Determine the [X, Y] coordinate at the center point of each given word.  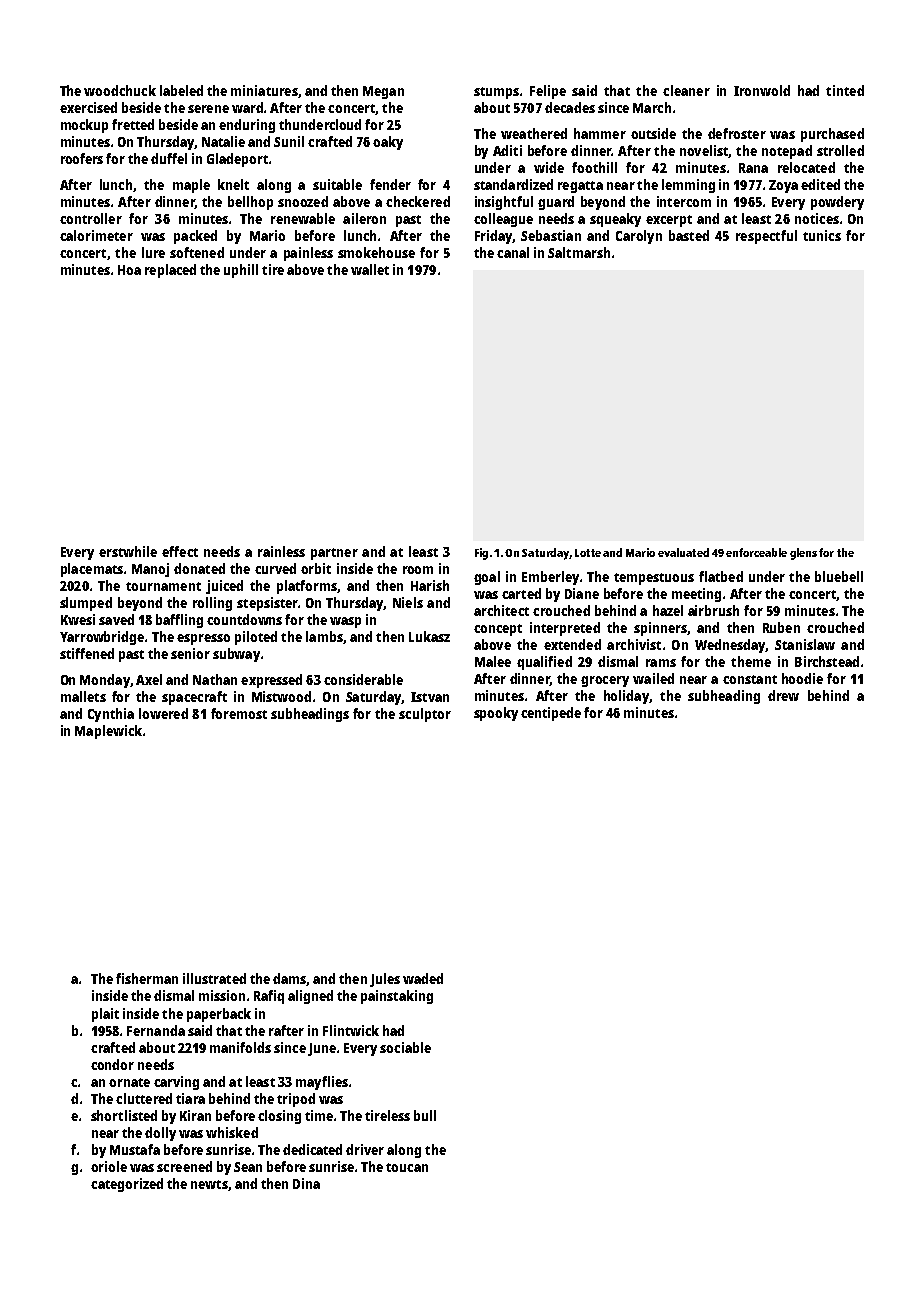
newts [209, 1184]
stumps [496, 93]
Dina [306, 1183]
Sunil [289, 141]
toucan [407, 1167]
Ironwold [762, 90]
